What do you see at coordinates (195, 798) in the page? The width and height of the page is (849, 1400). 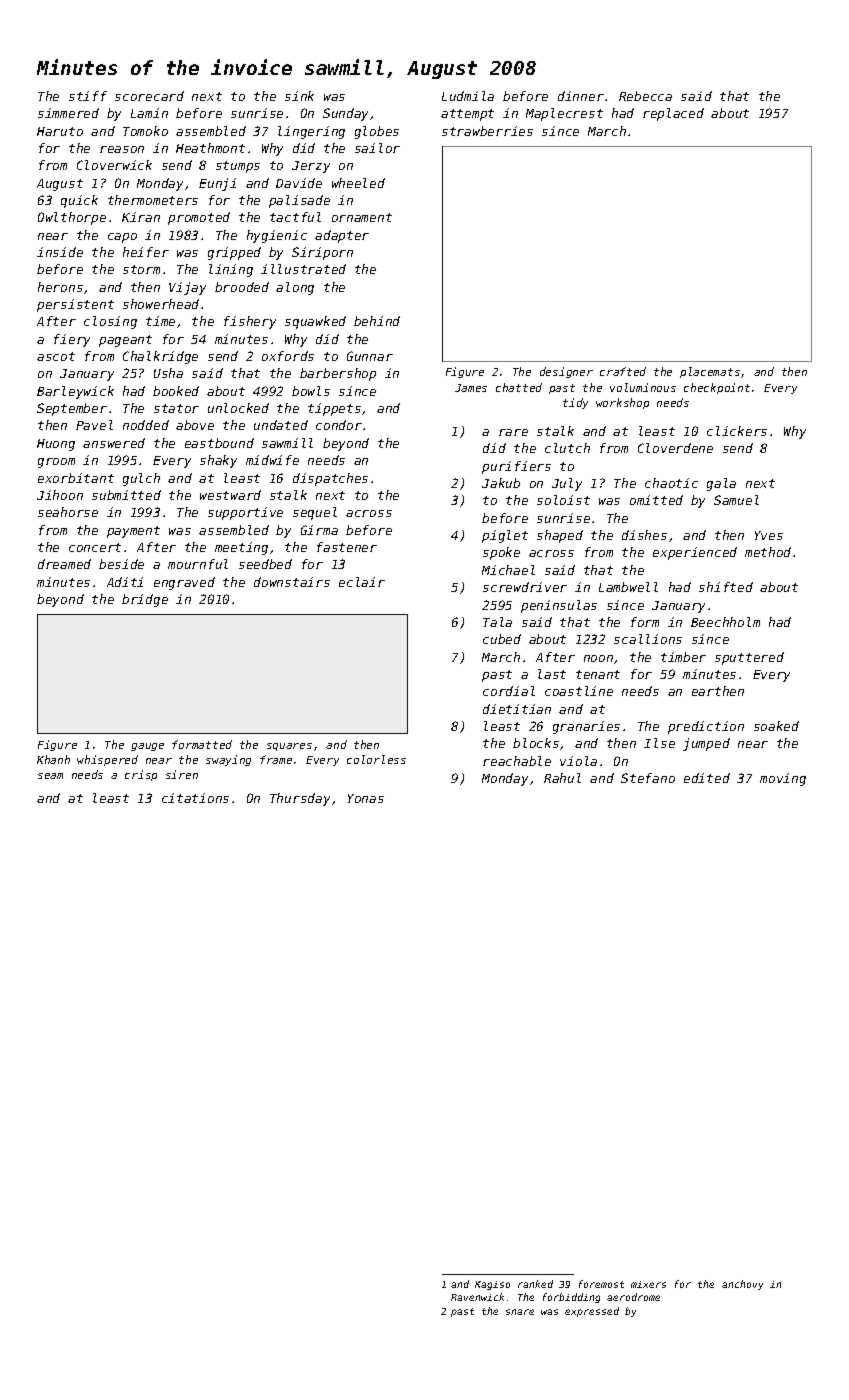 I see `citations` at bounding box center [195, 798].
